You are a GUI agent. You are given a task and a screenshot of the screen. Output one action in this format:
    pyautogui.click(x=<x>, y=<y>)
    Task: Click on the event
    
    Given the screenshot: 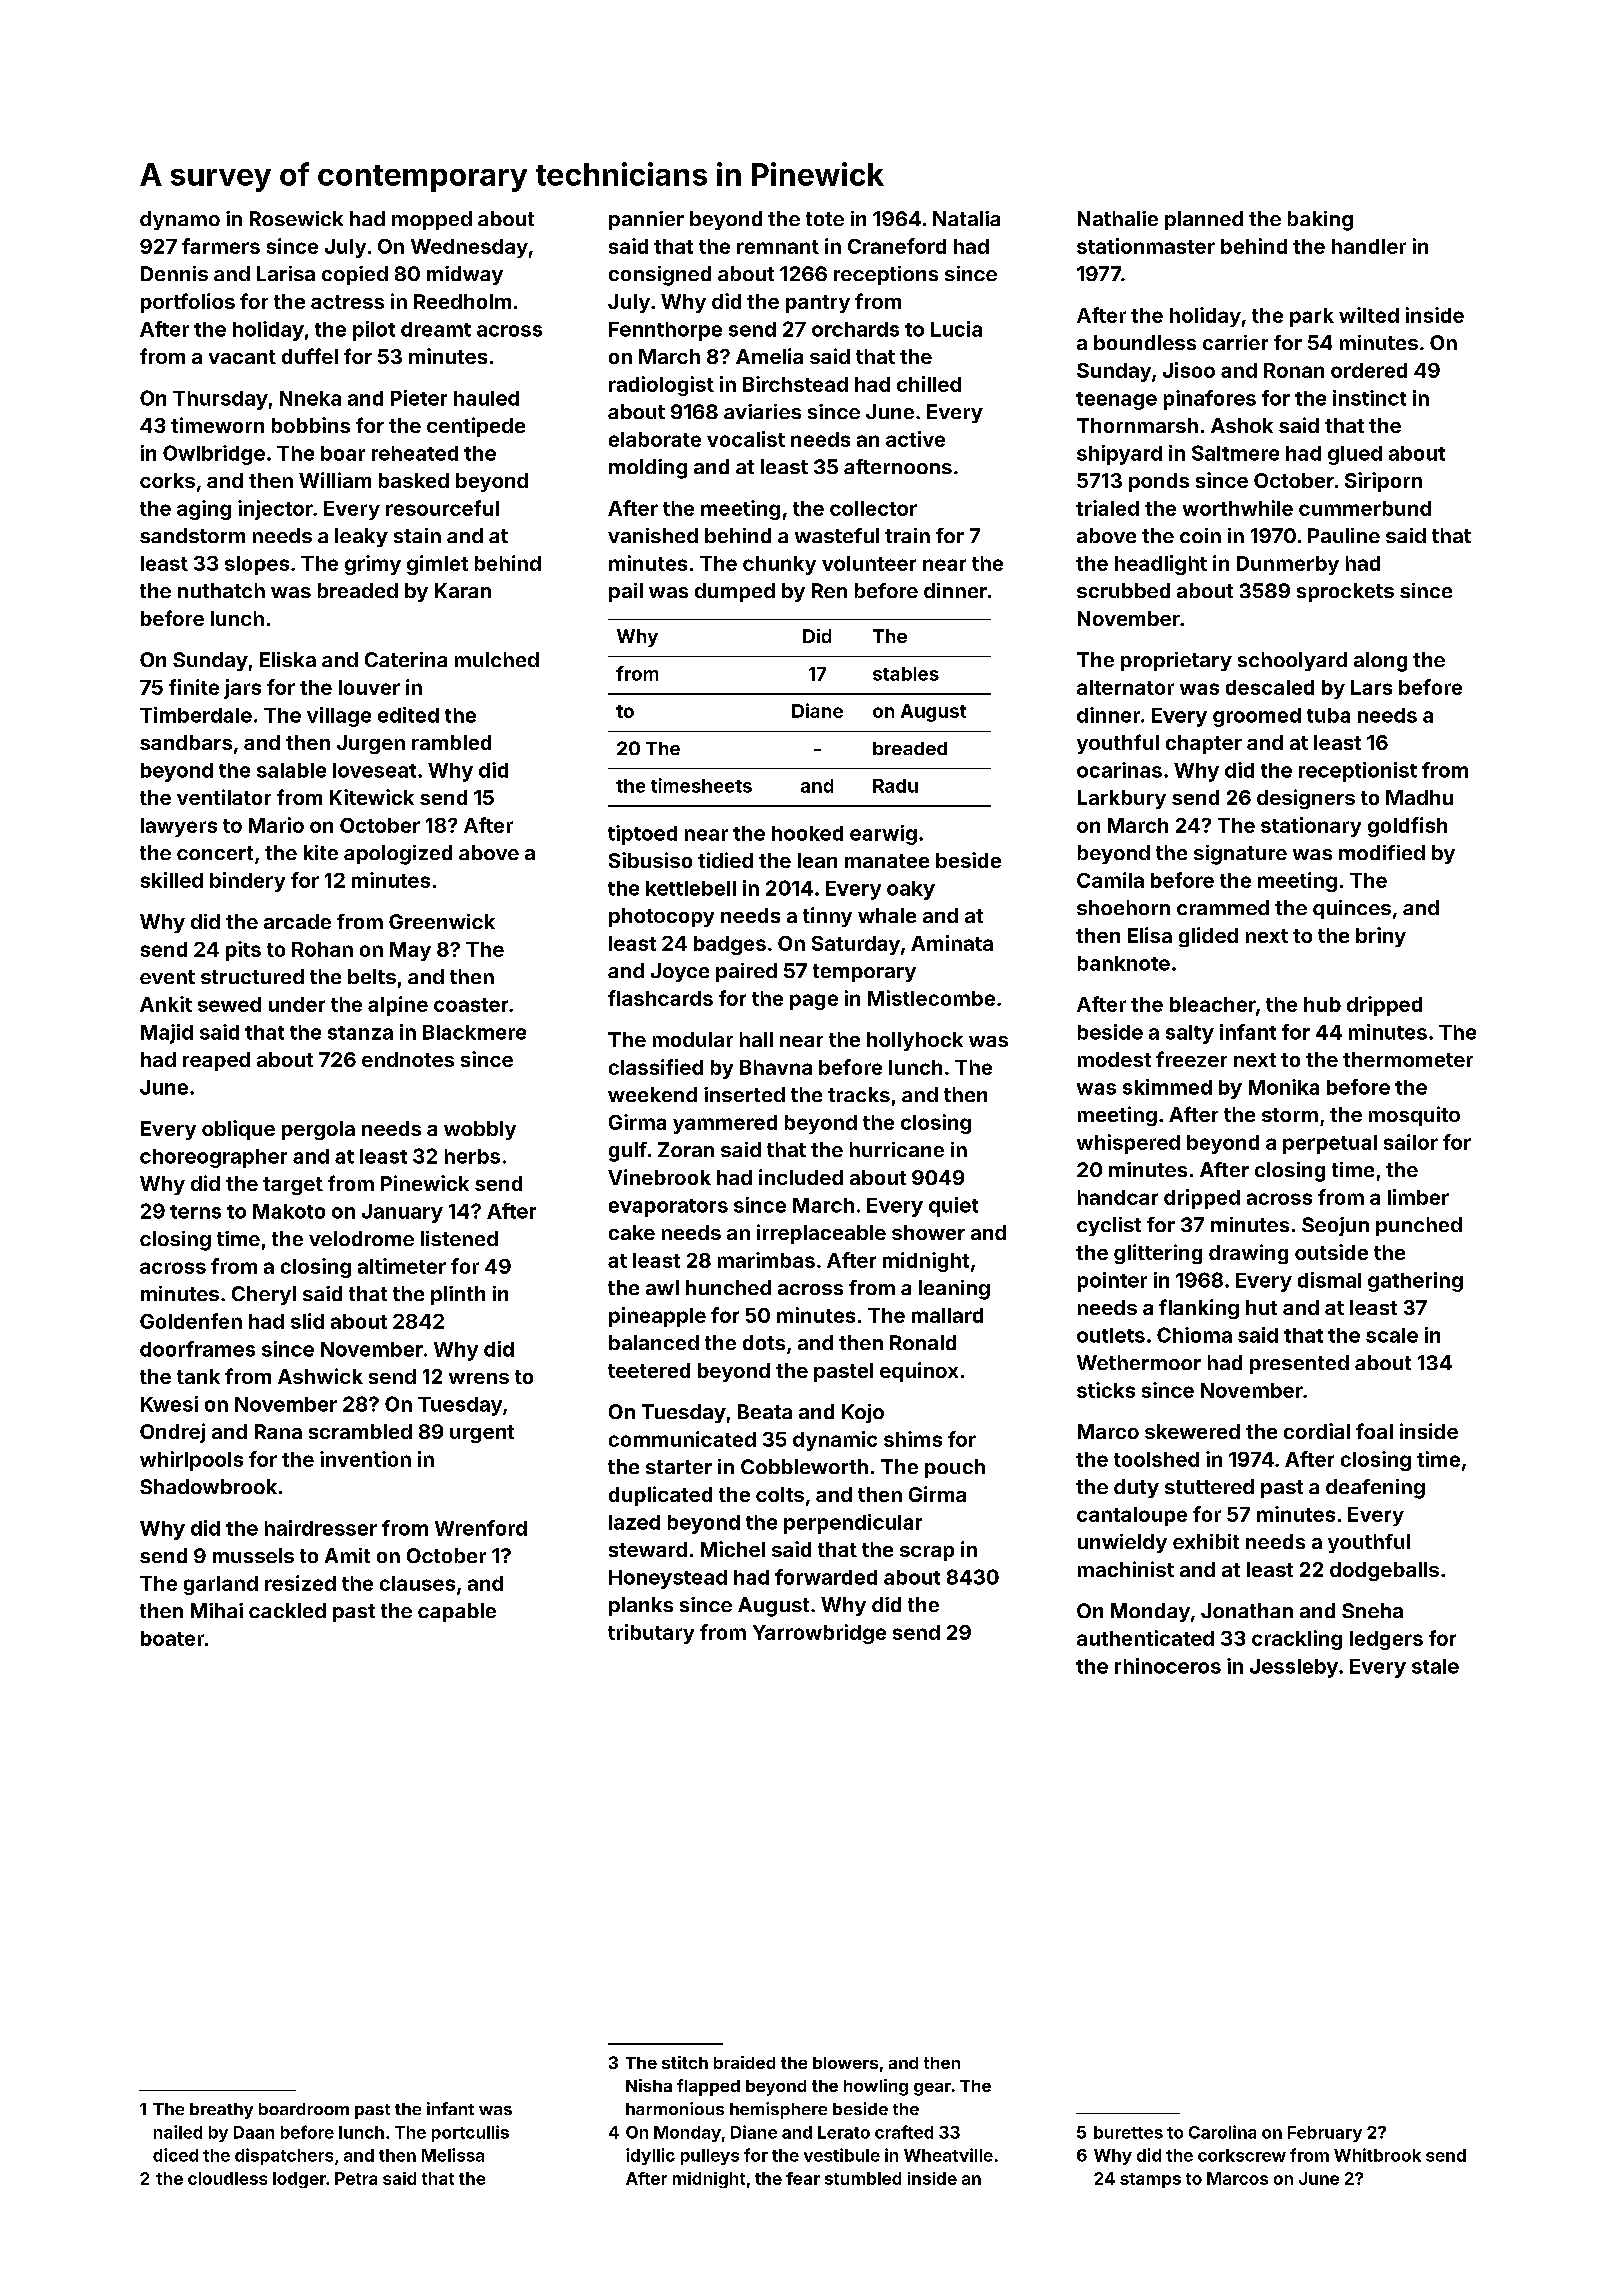 What is the action you would take?
    pyautogui.click(x=167, y=977)
